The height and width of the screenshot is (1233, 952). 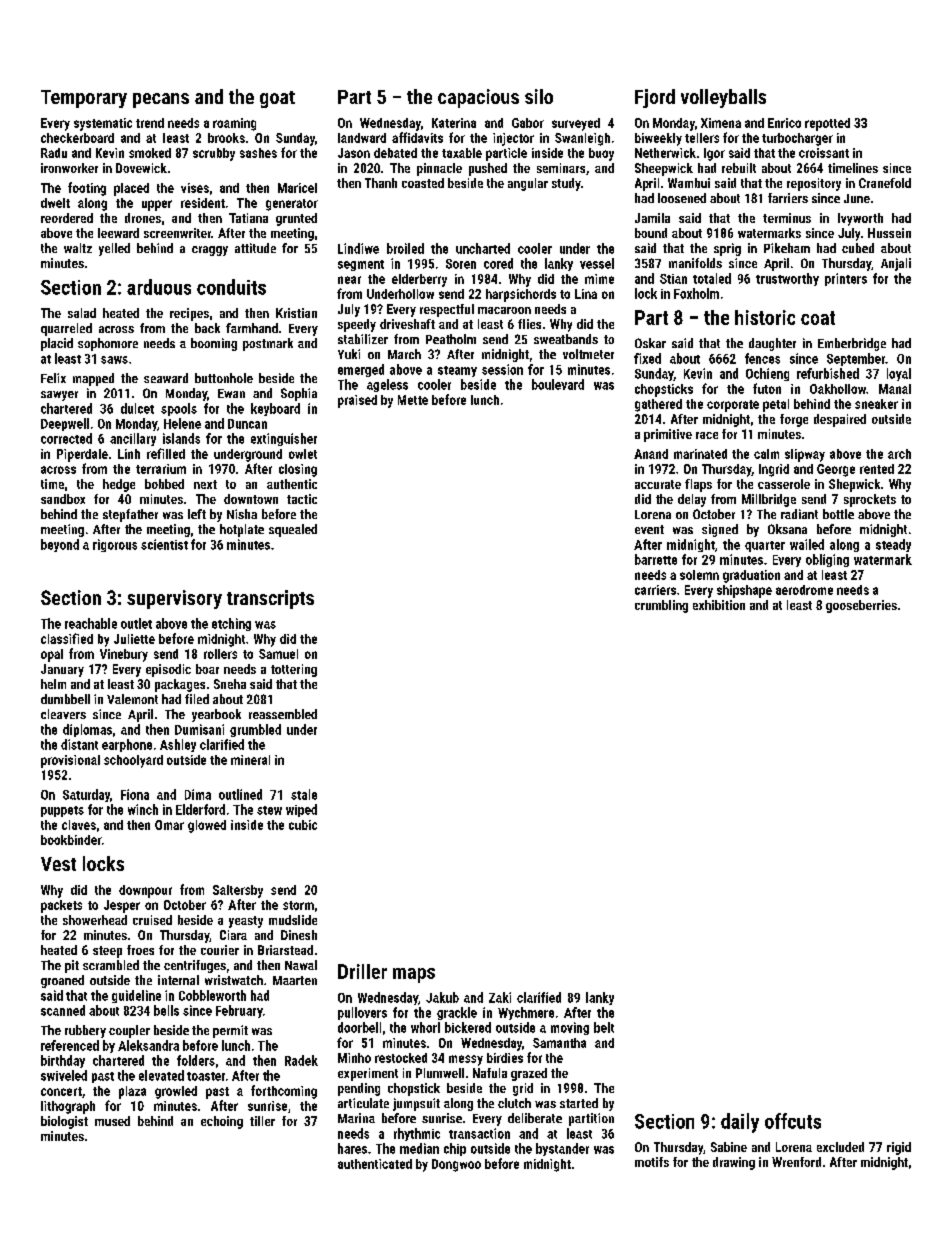 What do you see at coordinates (861, 606) in the screenshot?
I see `gooseberries` at bounding box center [861, 606].
